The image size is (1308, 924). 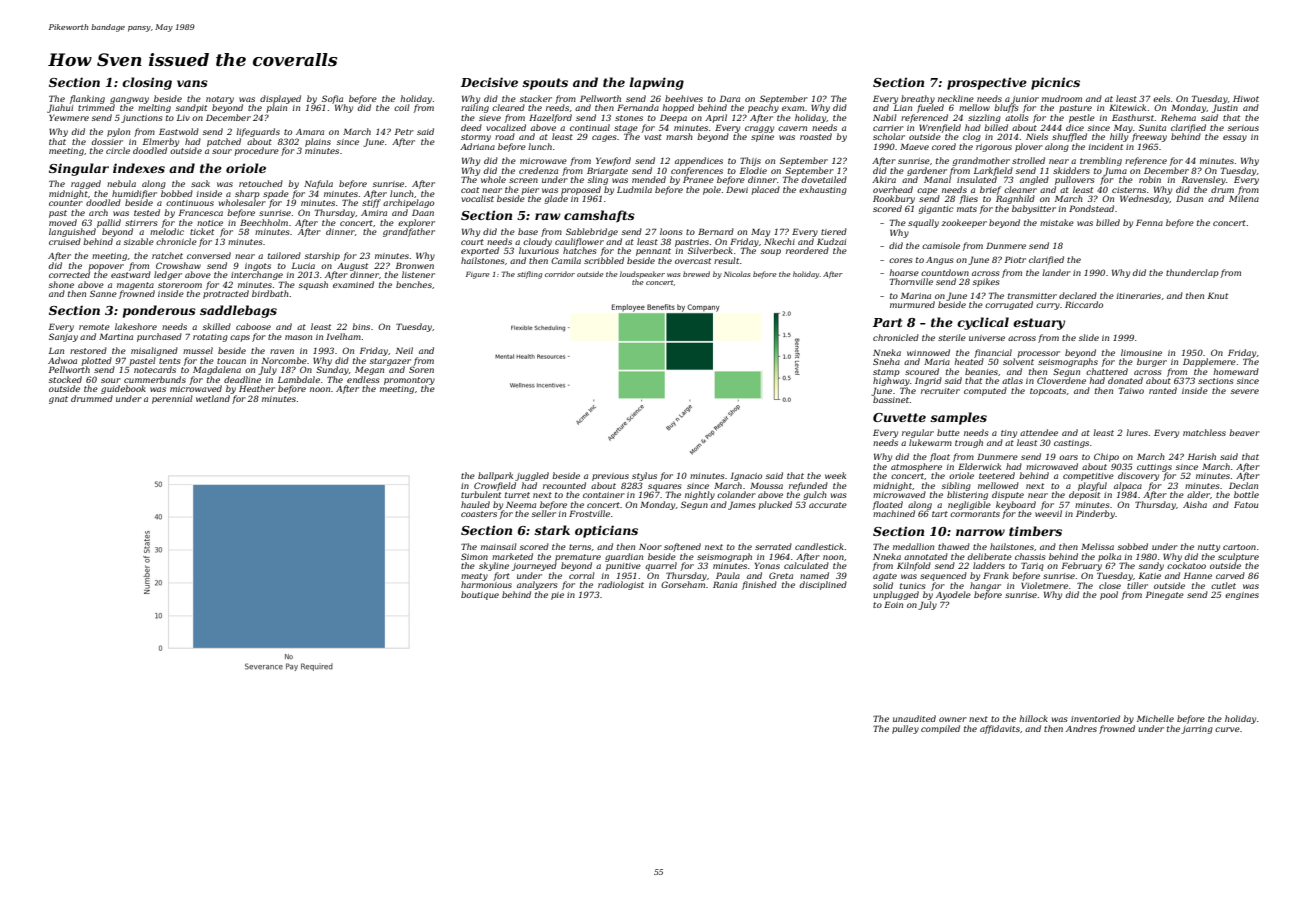 What do you see at coordinates (480, 595) in the screenshot?
I see `boutique` at bounding box center [480, 595].
